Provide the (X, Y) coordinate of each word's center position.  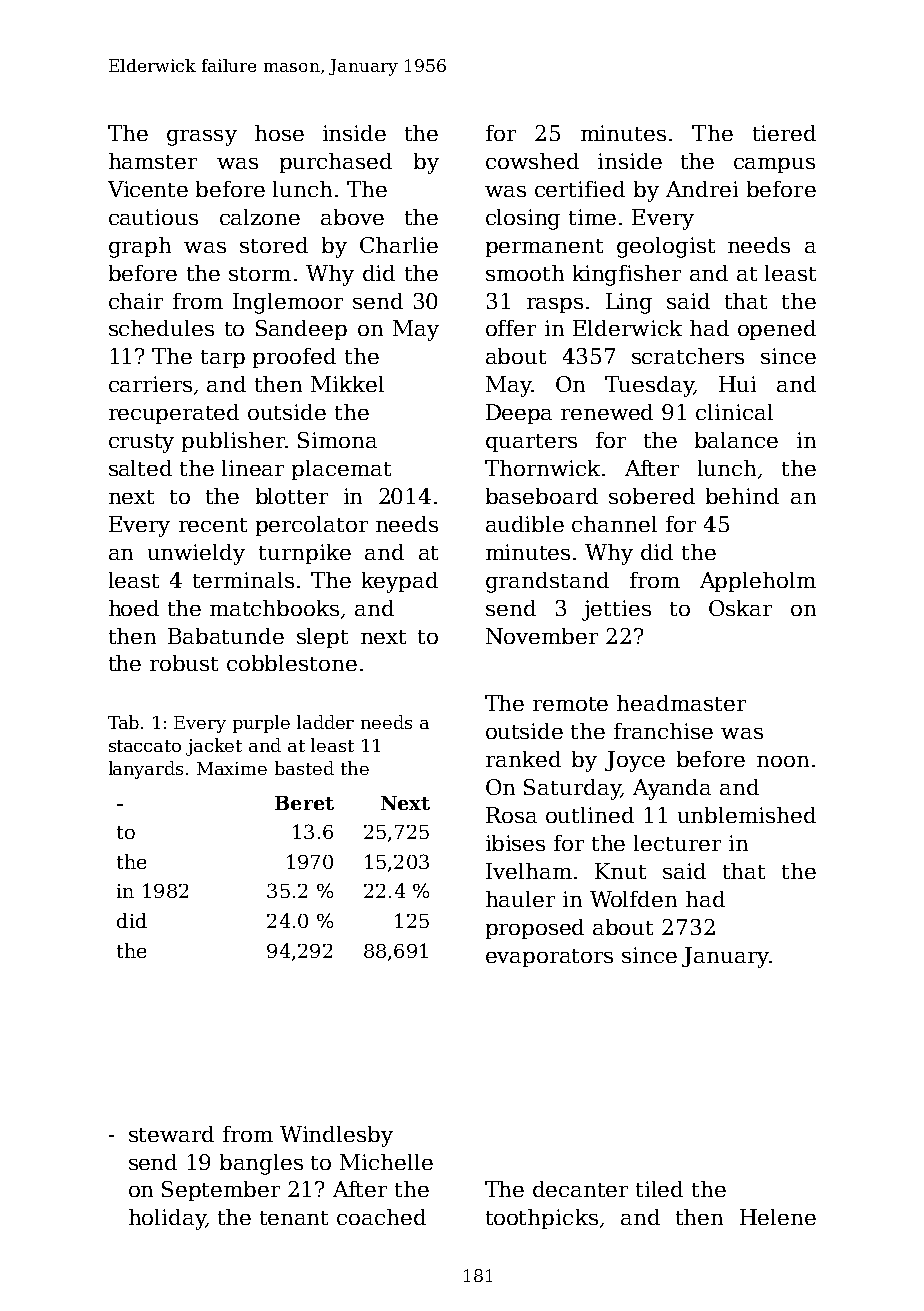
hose (279, 133)
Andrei (702, 189)
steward (171, 1134)
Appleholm (758, 582)
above (352, 217)
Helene (778, 1217)
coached (381, 1217)
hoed (134, 608)
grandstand (547, 582)
